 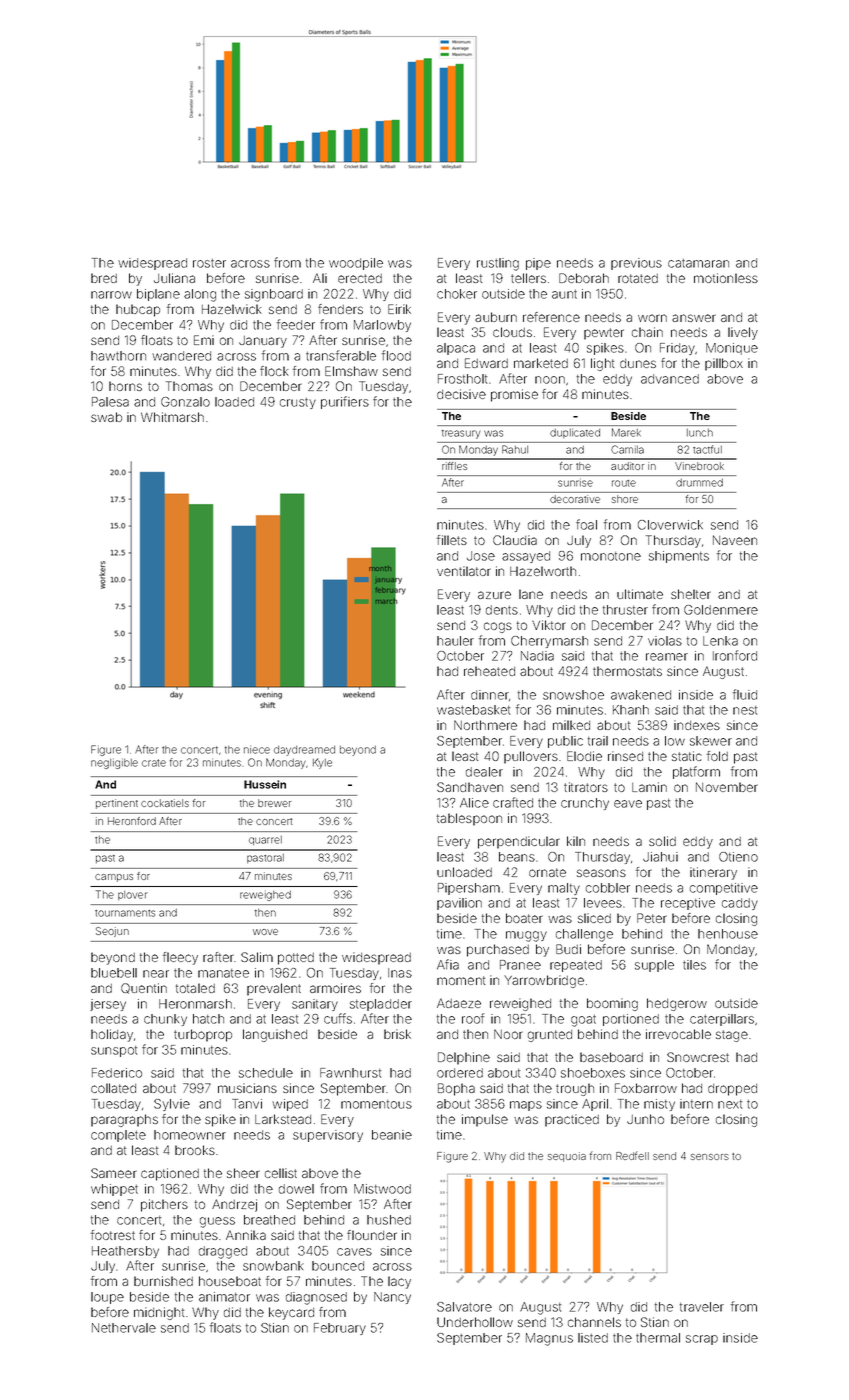 What do you see at coordinates (485, 1120) in the document?
I see `impulse` at bounding box center [485, 1120].
